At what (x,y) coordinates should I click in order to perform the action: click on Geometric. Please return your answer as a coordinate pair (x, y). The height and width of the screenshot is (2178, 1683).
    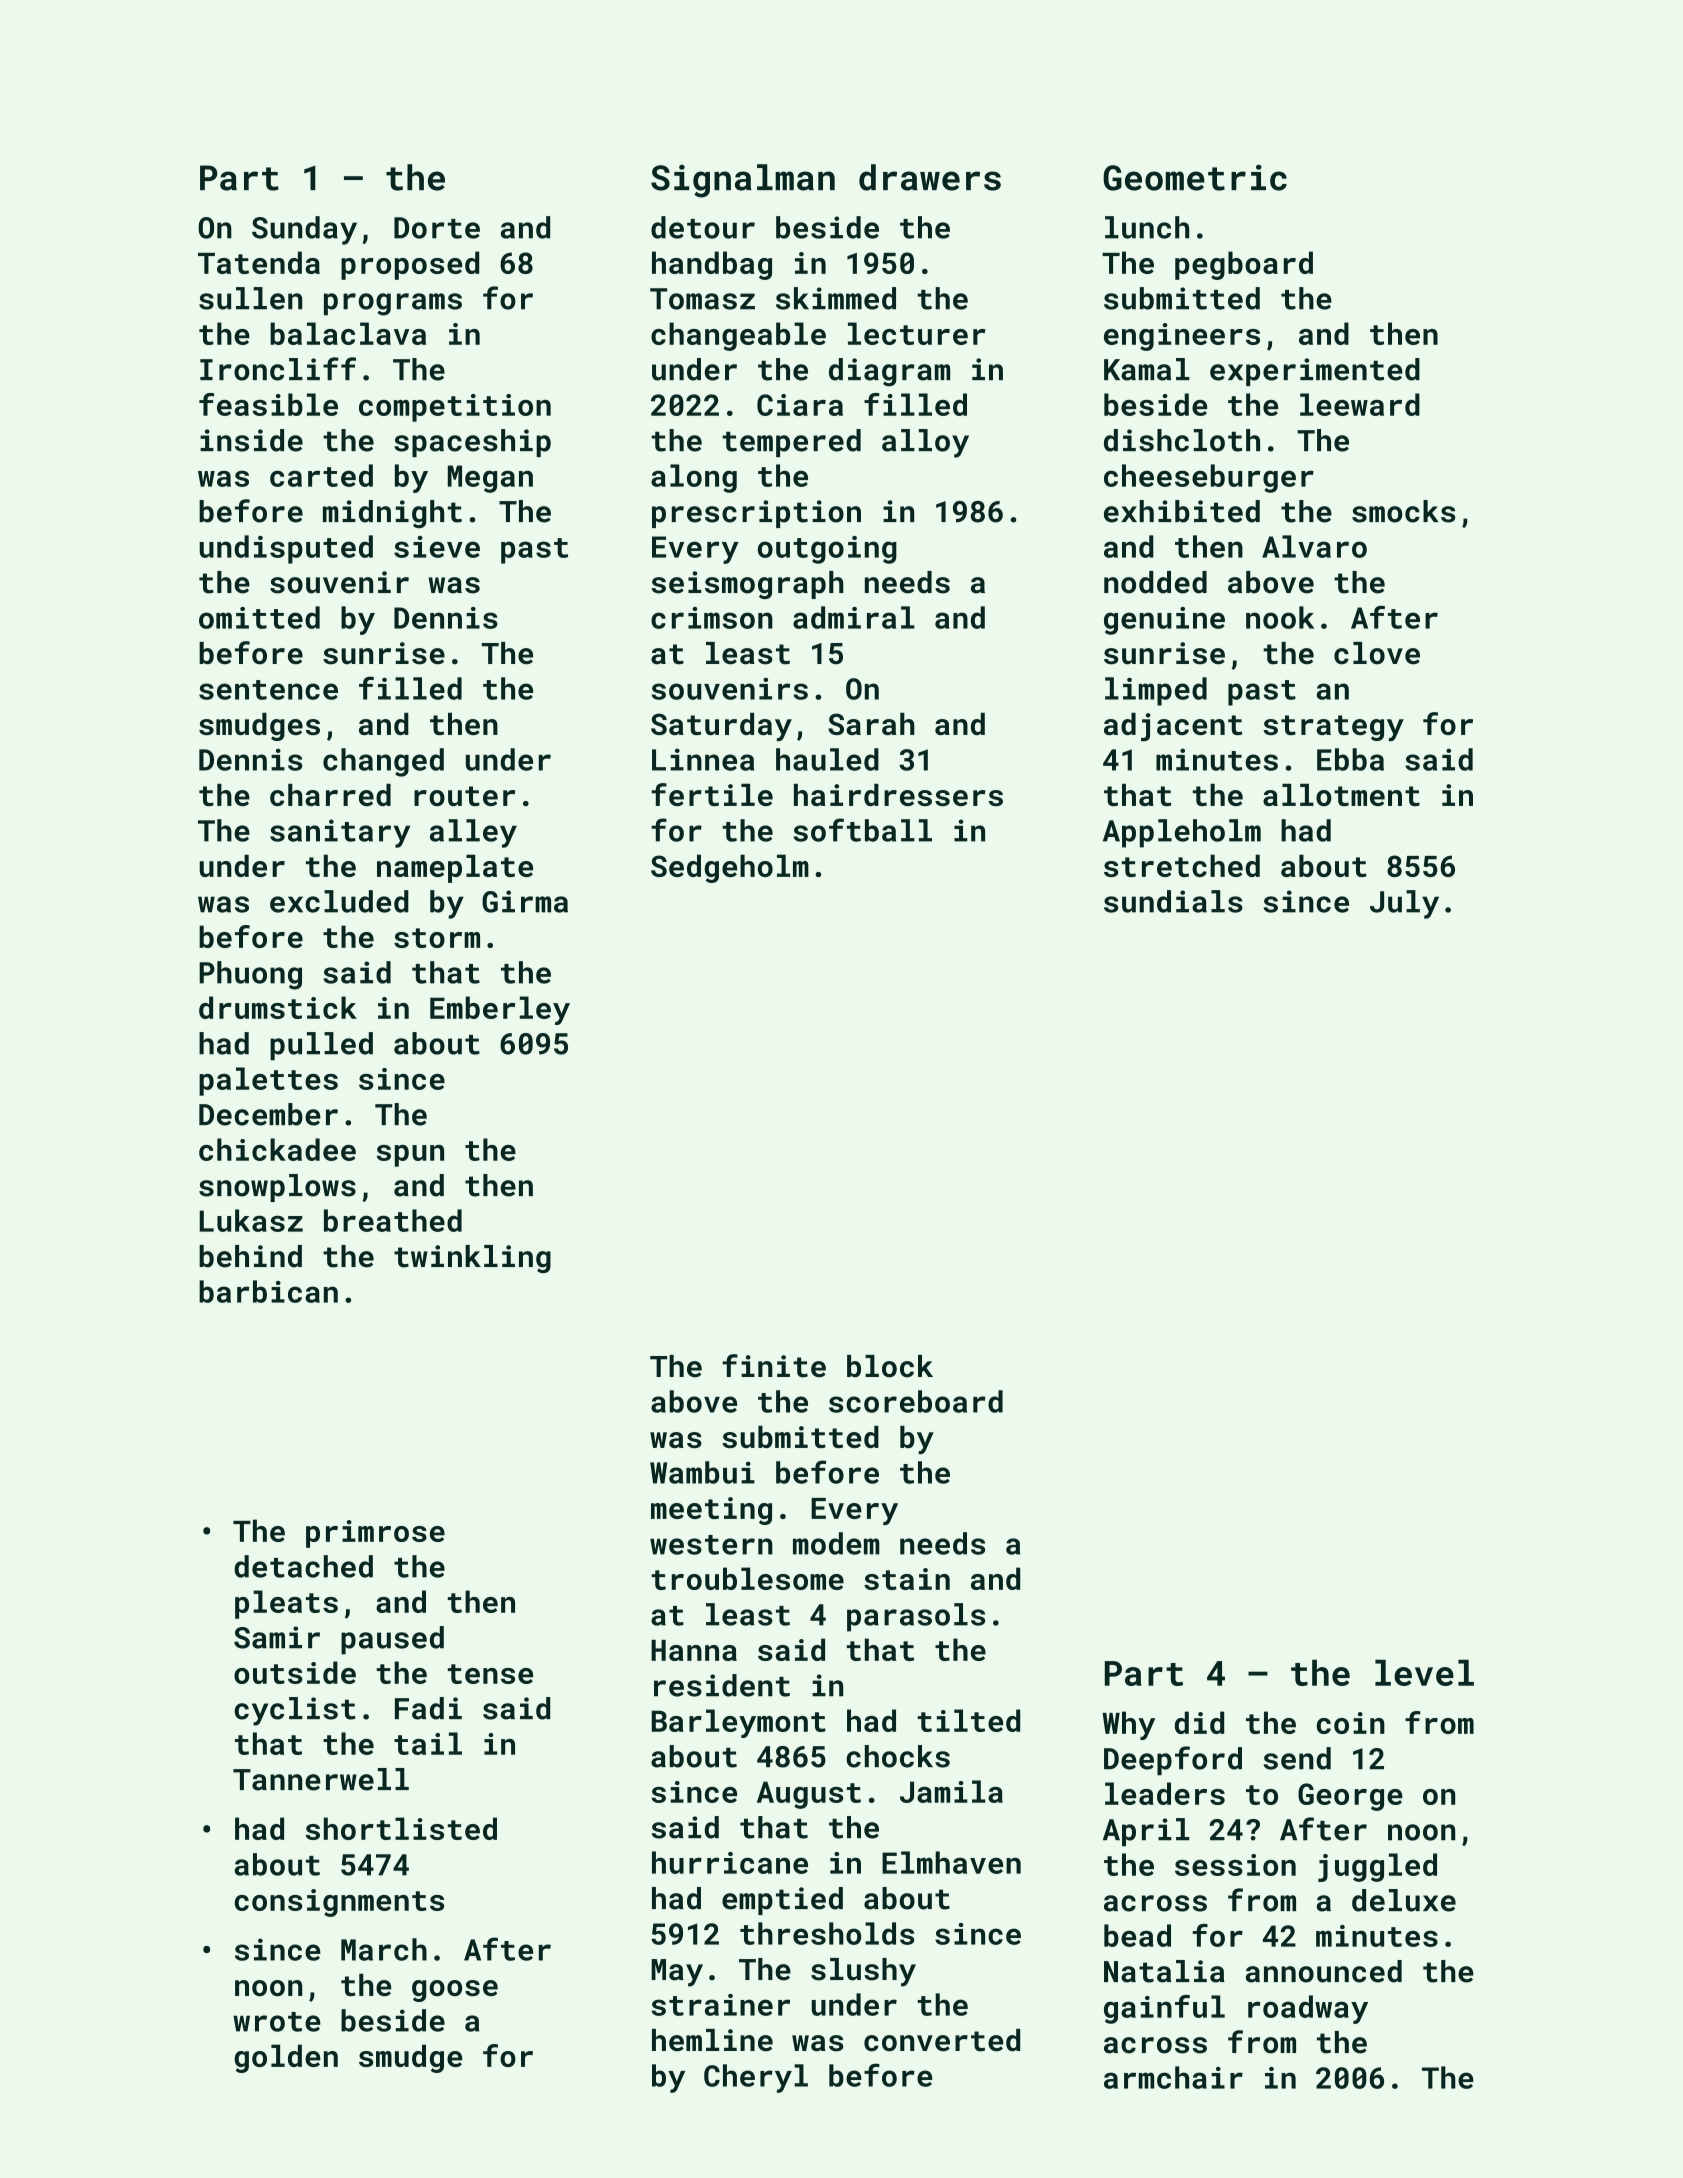
    Looking at the image, I should click on (1195, 178).
